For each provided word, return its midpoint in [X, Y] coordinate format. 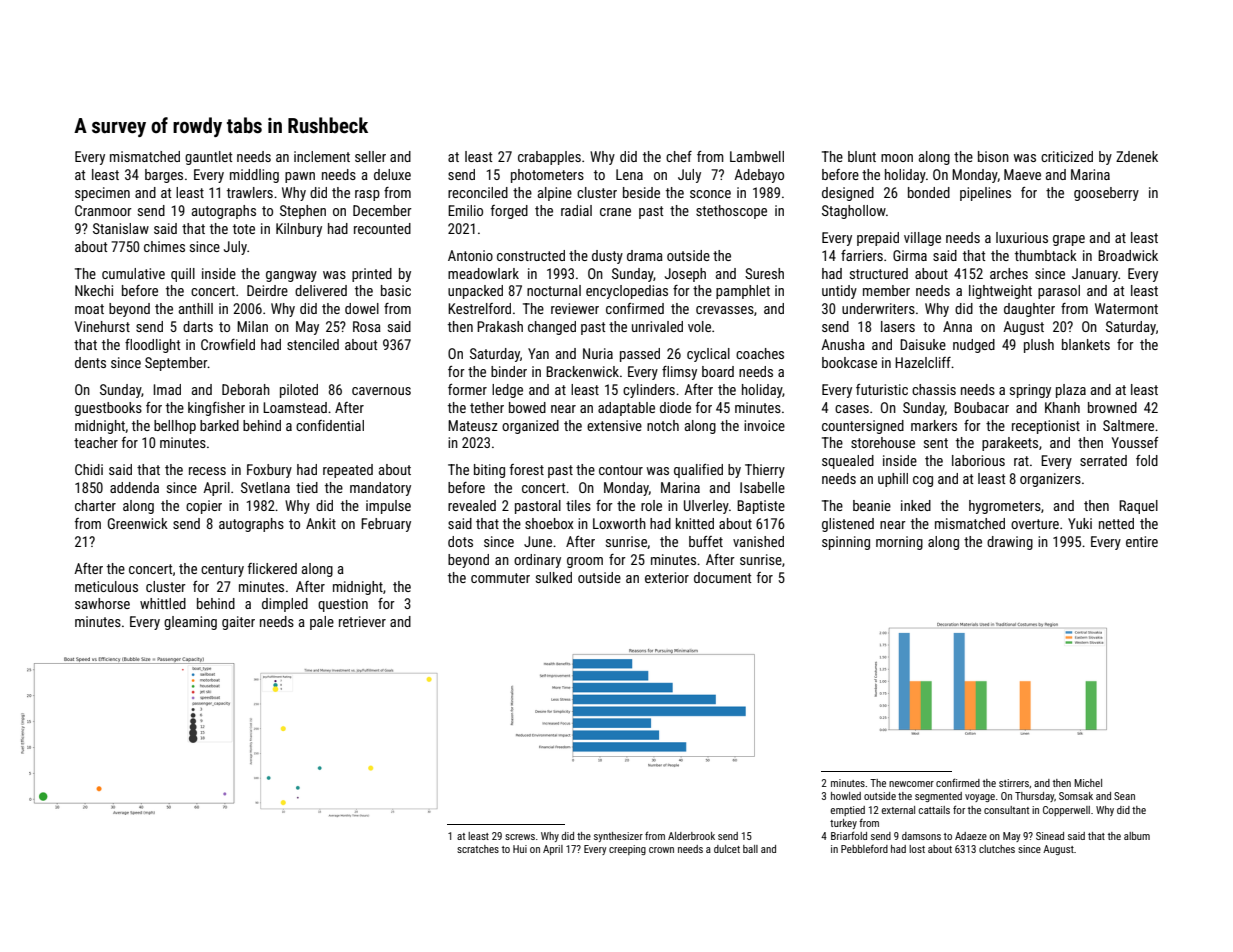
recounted [382, 228]
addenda [134, 487]
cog [923, 481]
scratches [478, 849]
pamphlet [743, 292]
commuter [500, 578]
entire [1142, 541]
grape [1069, 240]
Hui [520, 849]
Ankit [321, 523]
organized [530, 427]
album [1137, 836]
